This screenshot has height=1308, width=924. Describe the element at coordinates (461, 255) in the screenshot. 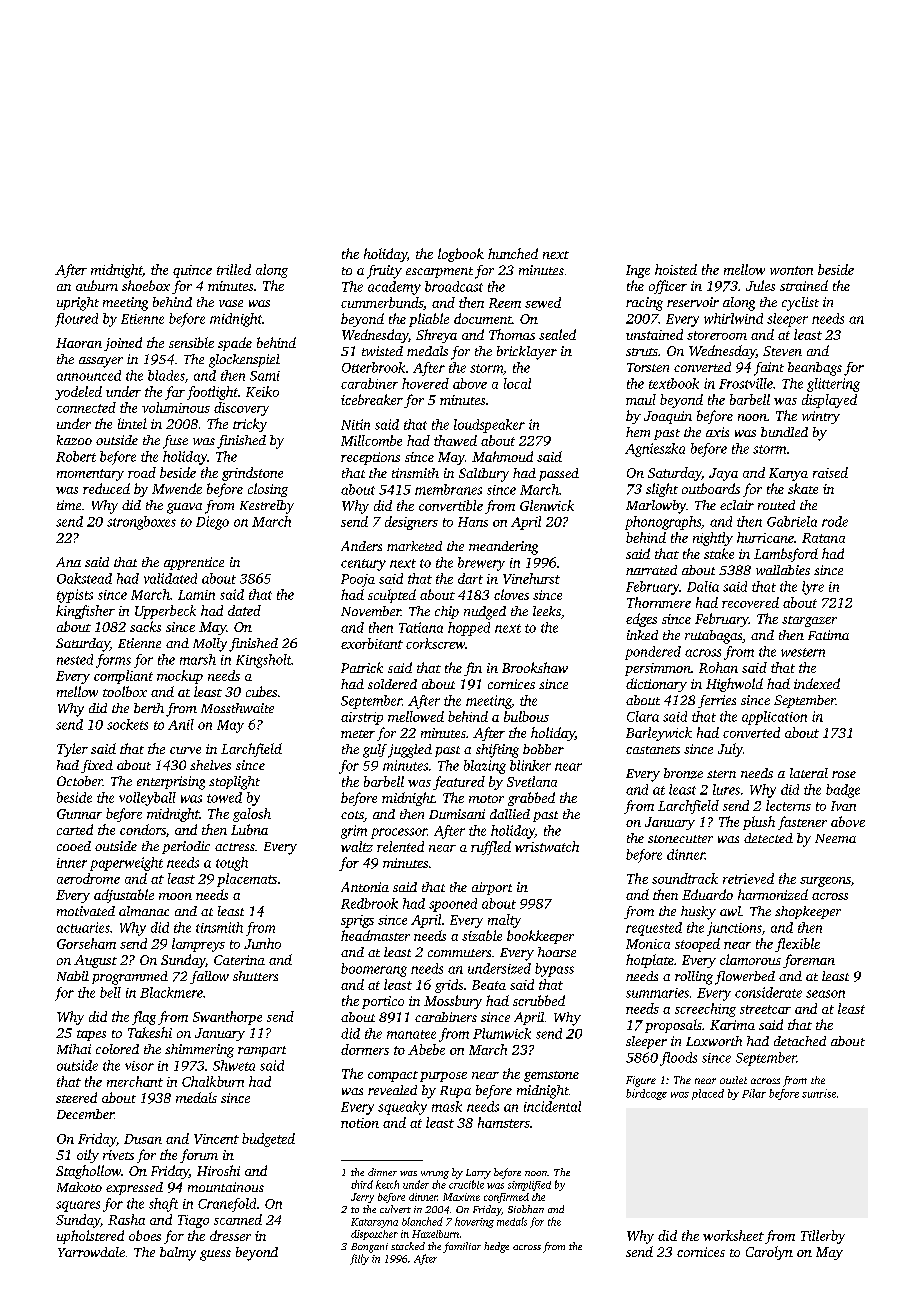

I see `logbook` at that location.
